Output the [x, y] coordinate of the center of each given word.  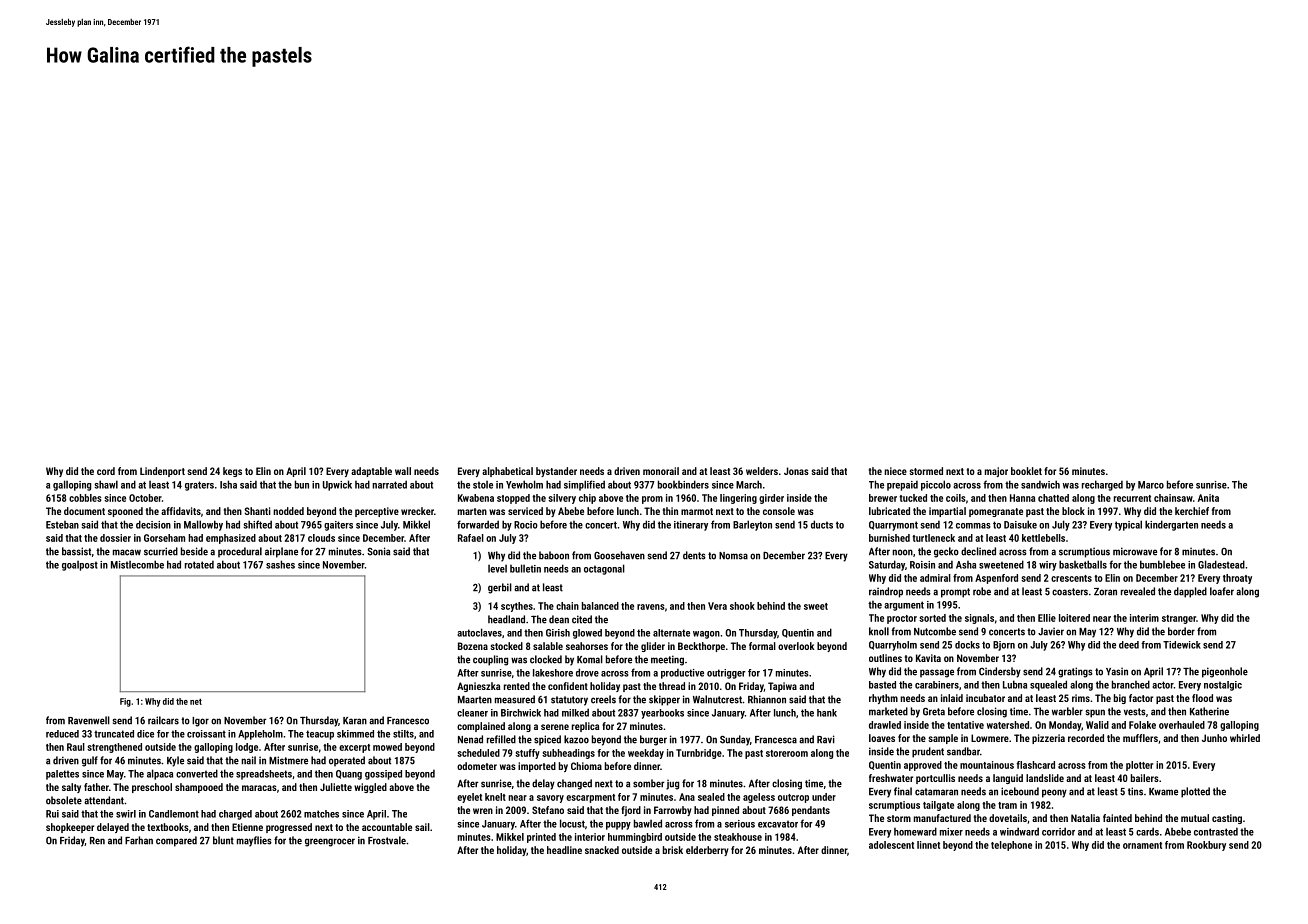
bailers [1145, 778]
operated [347, 761]
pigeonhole [1225, 672]
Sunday [735, 740]
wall [403, 471]
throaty [1237, 579]
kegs [232, 472]
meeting [667, 660]
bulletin [525, 568]
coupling [490, 660]
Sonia [378, 551]
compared [176, 841]
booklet [1026, 471]
